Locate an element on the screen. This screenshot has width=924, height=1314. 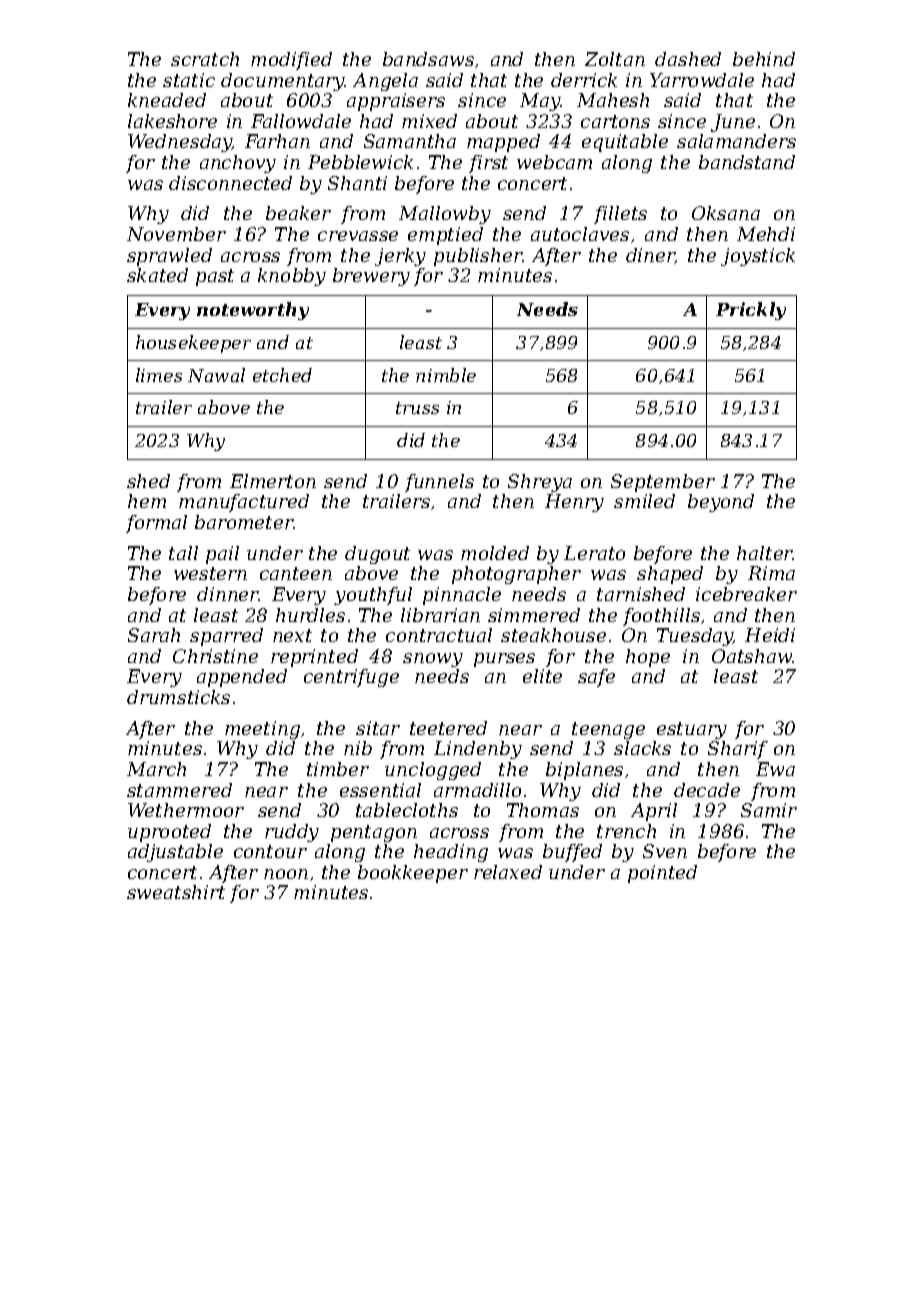
Yarrowdale is located at coordinates (702, 80).
